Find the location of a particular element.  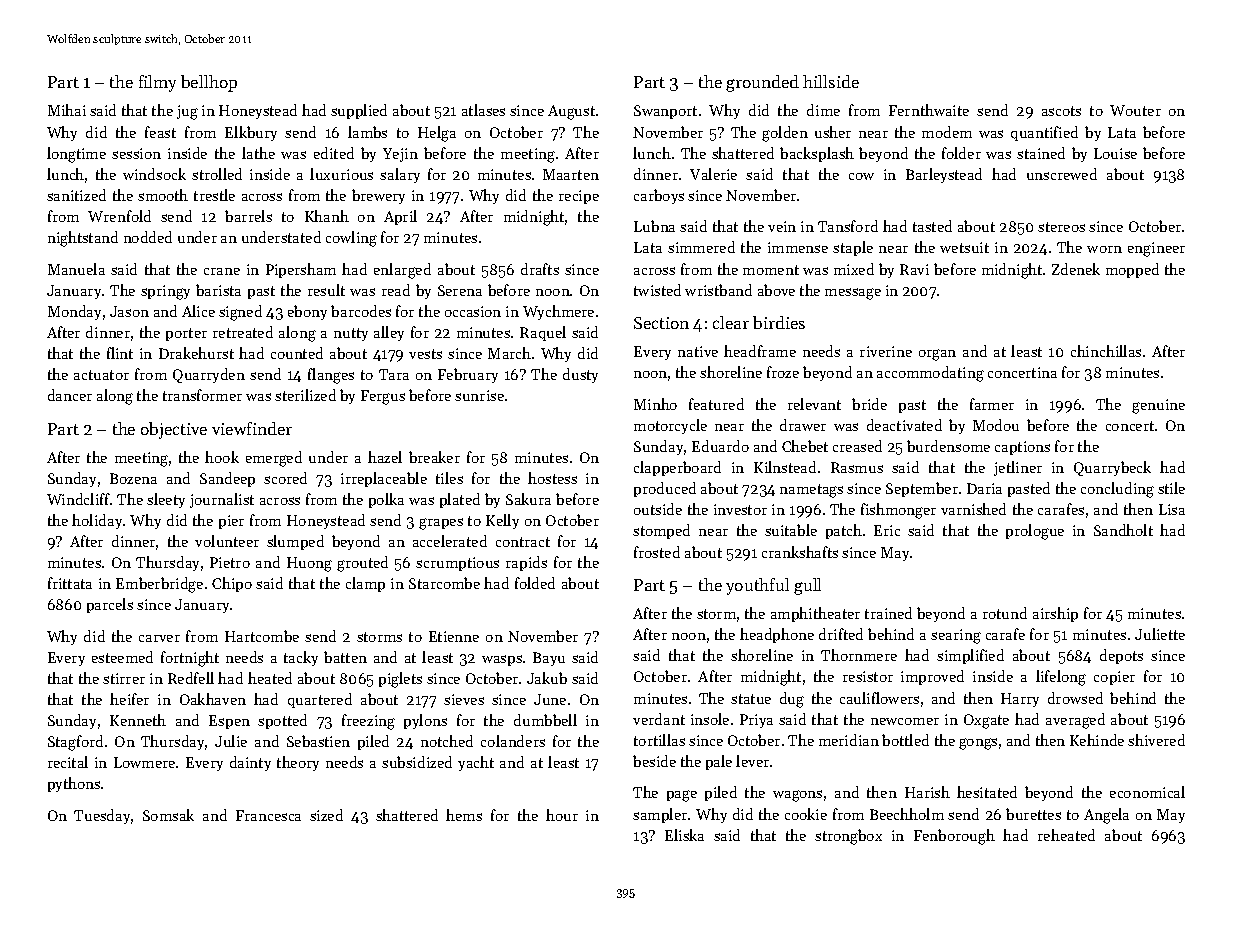

Etienne is located at coordinates (454, 636).
